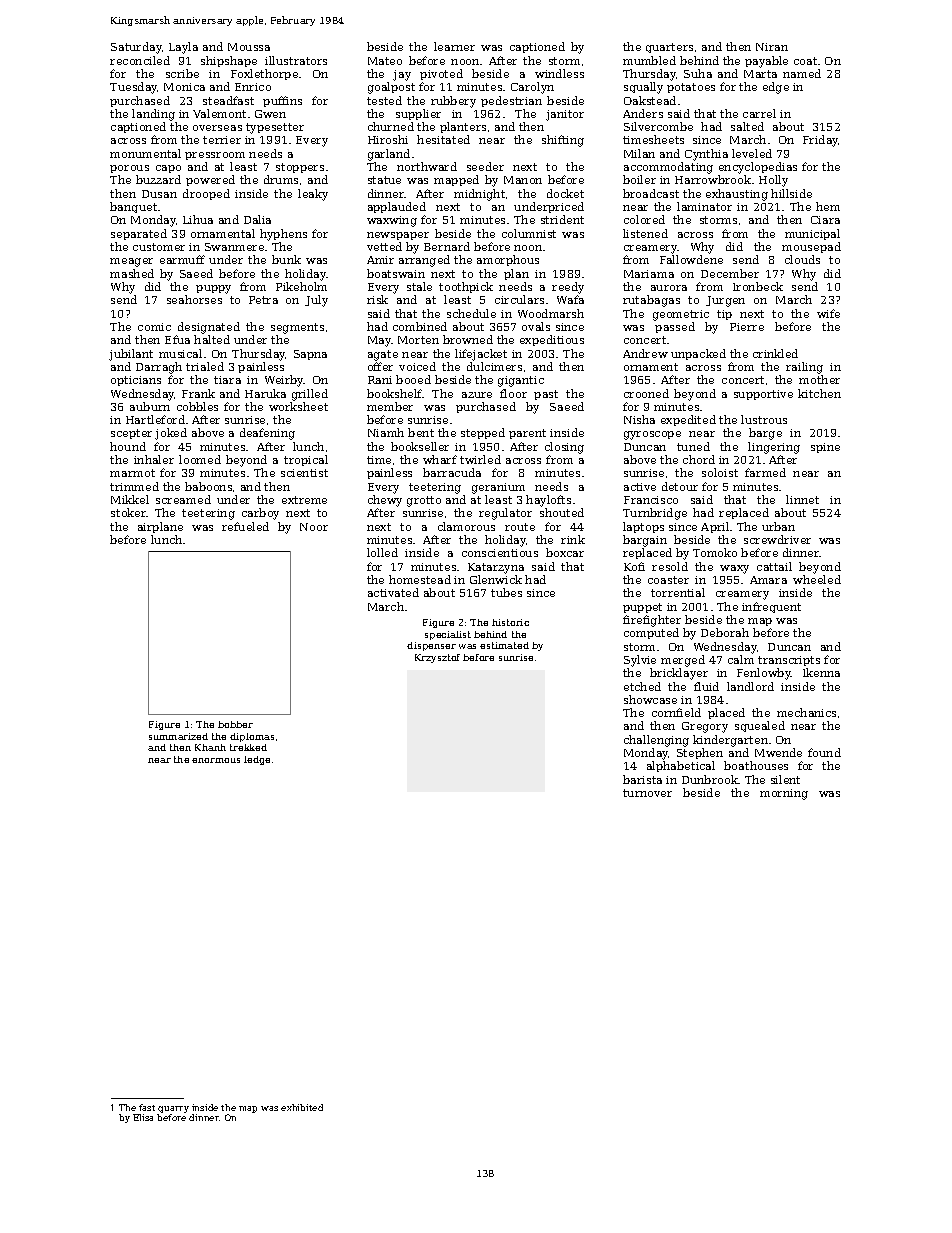 This page has height=1233, width=952. What do you see at coordinates (772, 47) in the page?
I see `Niran` at bounding box center [772, 47].
